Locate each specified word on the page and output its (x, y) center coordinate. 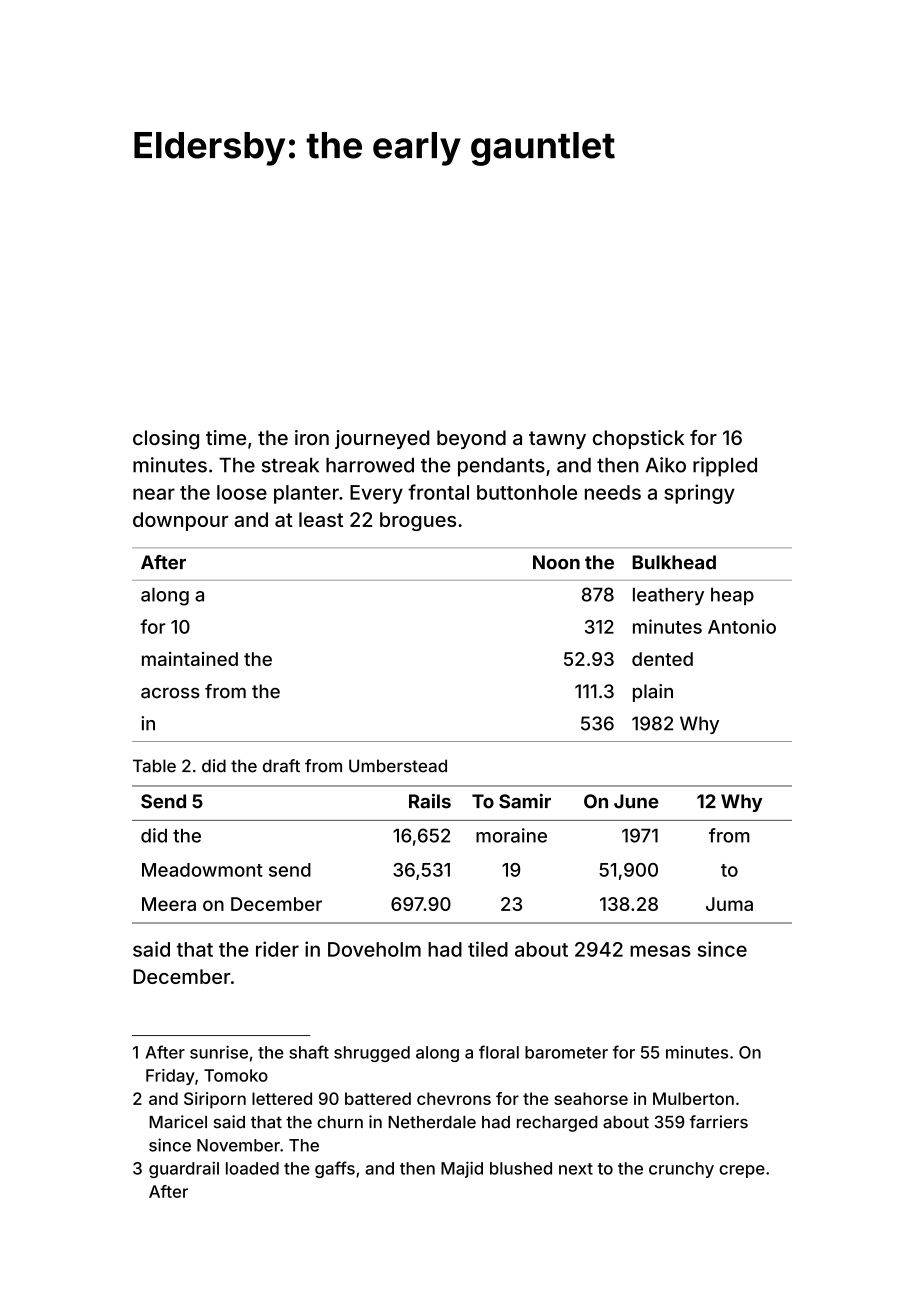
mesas (660, 951)
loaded (252, 1168)
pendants (501, 467)
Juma (729, 904)
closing (166, 440)
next (576, 1169)
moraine (511, 835)
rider (277, 949)
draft (281, 766)
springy (699, 494)
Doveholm (374, 949)
